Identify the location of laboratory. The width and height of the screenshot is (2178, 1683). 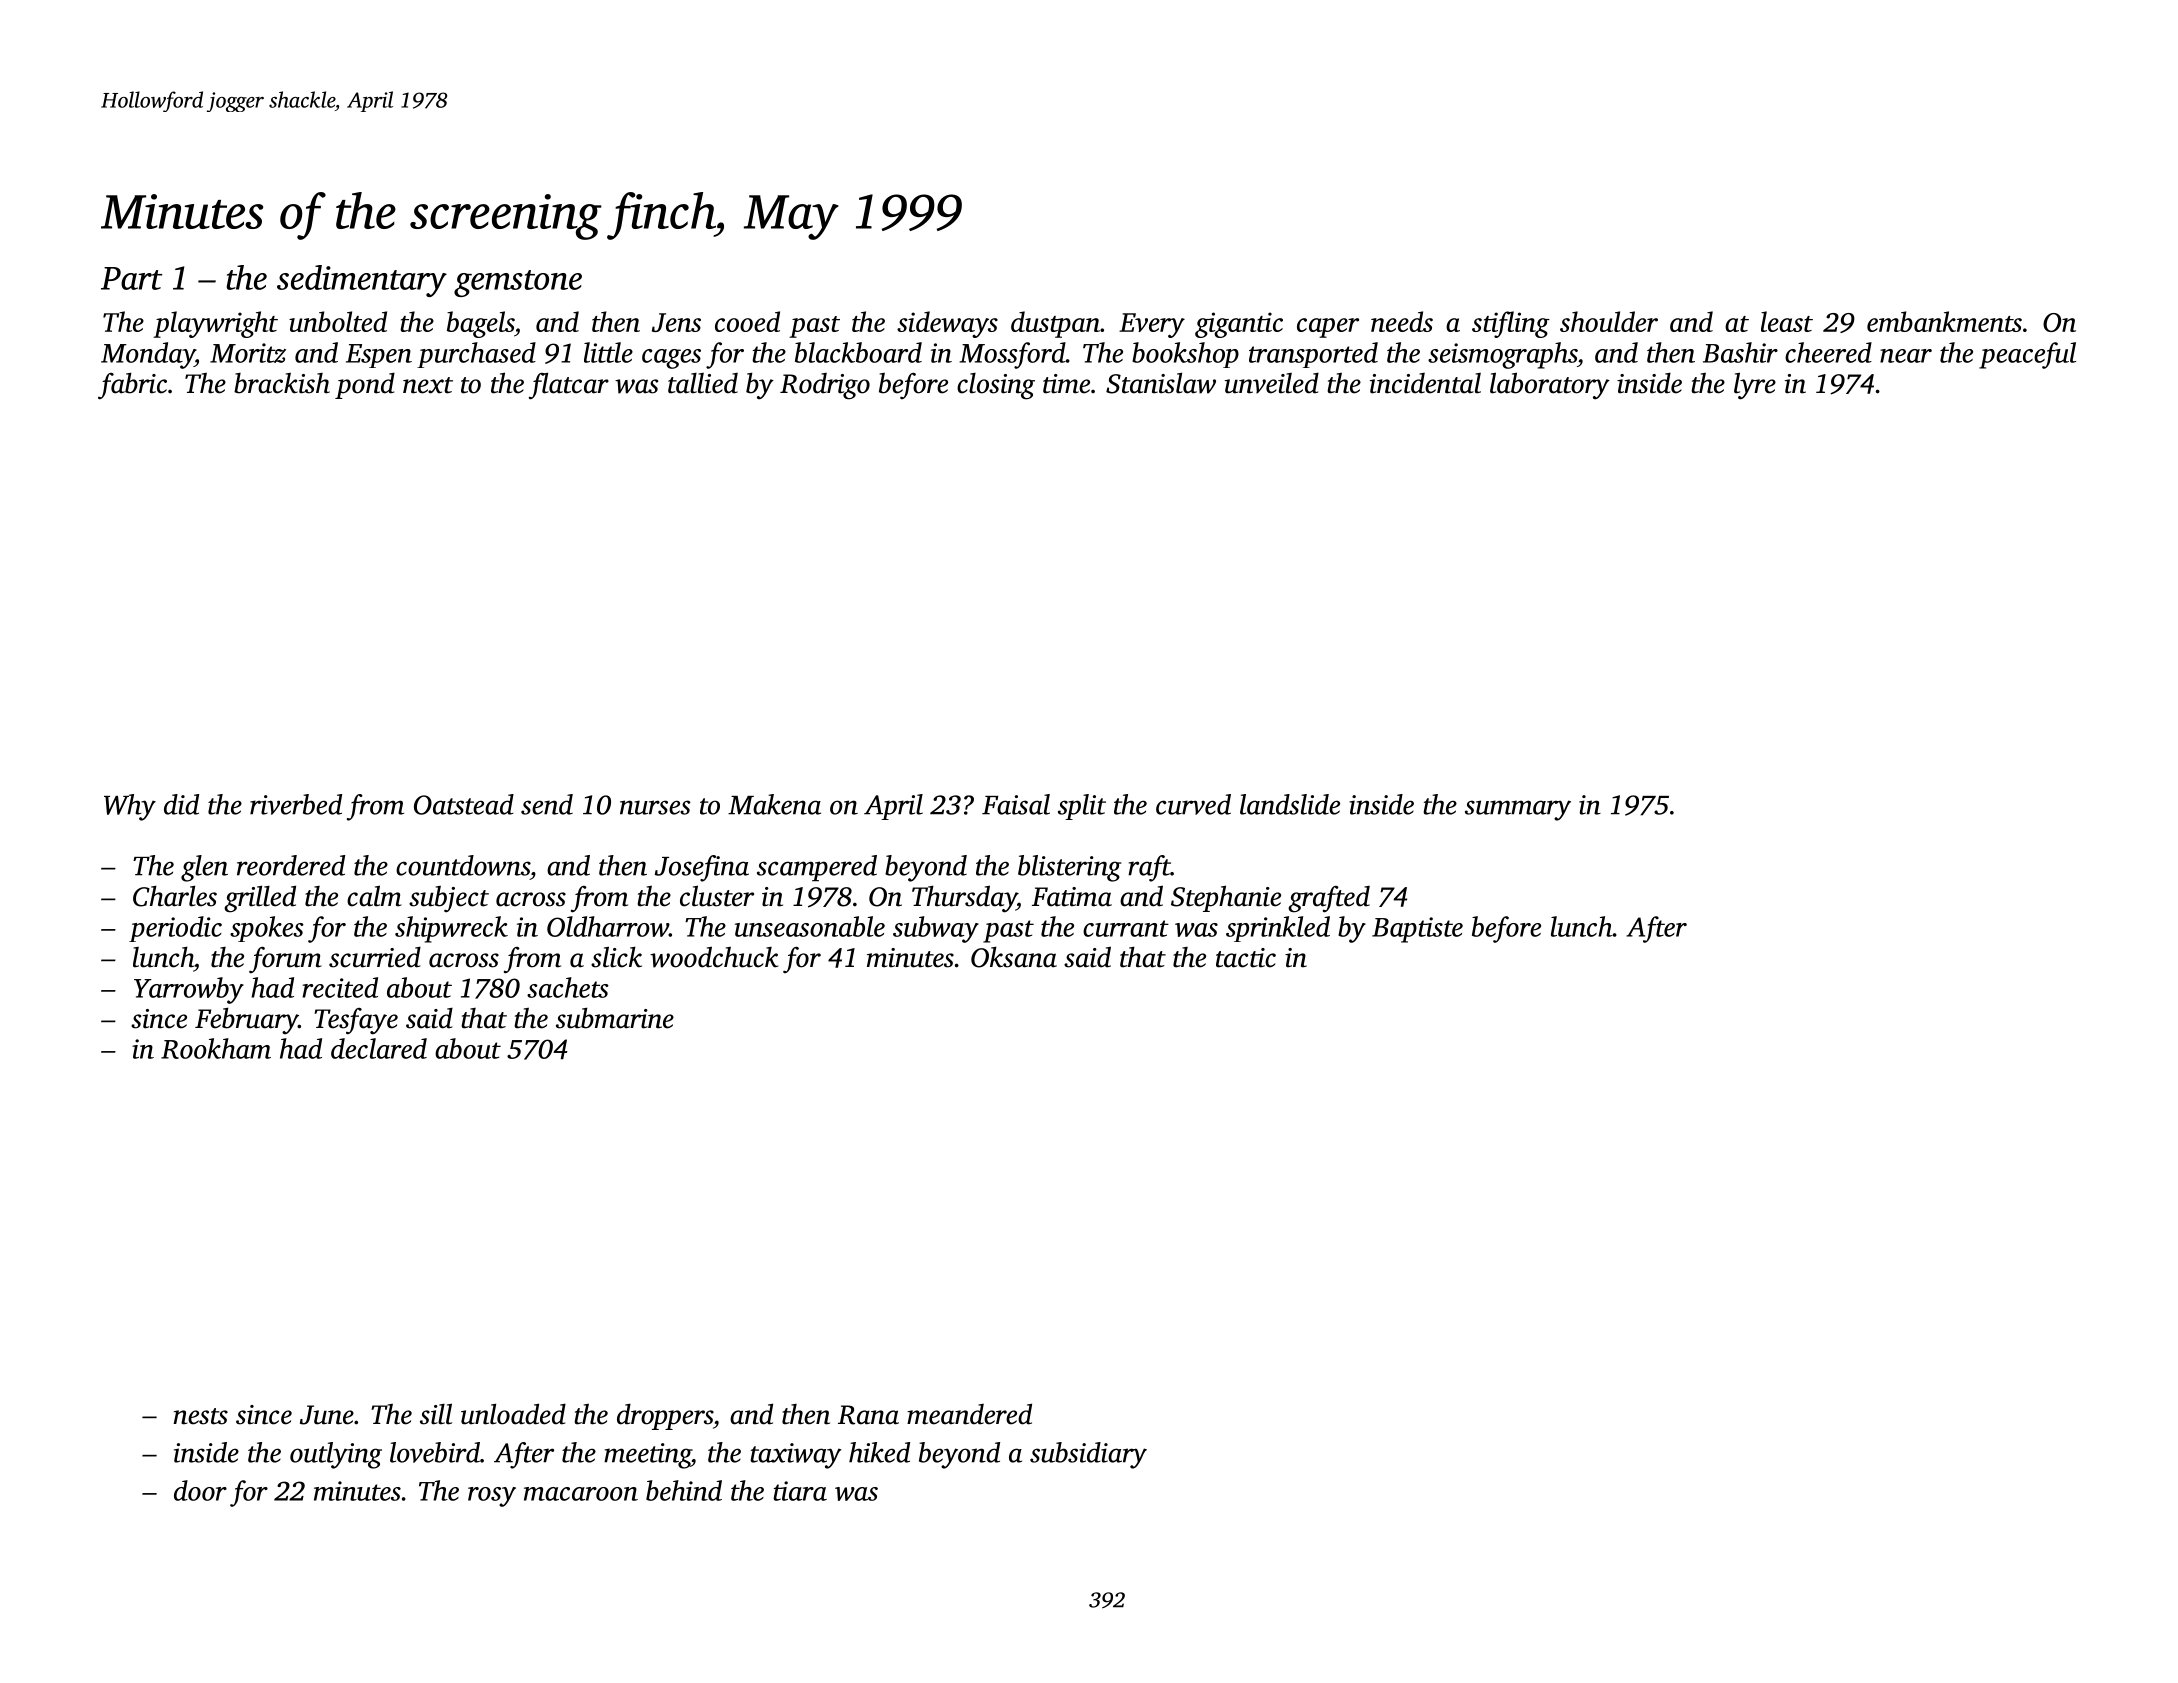
(1550, 386).
